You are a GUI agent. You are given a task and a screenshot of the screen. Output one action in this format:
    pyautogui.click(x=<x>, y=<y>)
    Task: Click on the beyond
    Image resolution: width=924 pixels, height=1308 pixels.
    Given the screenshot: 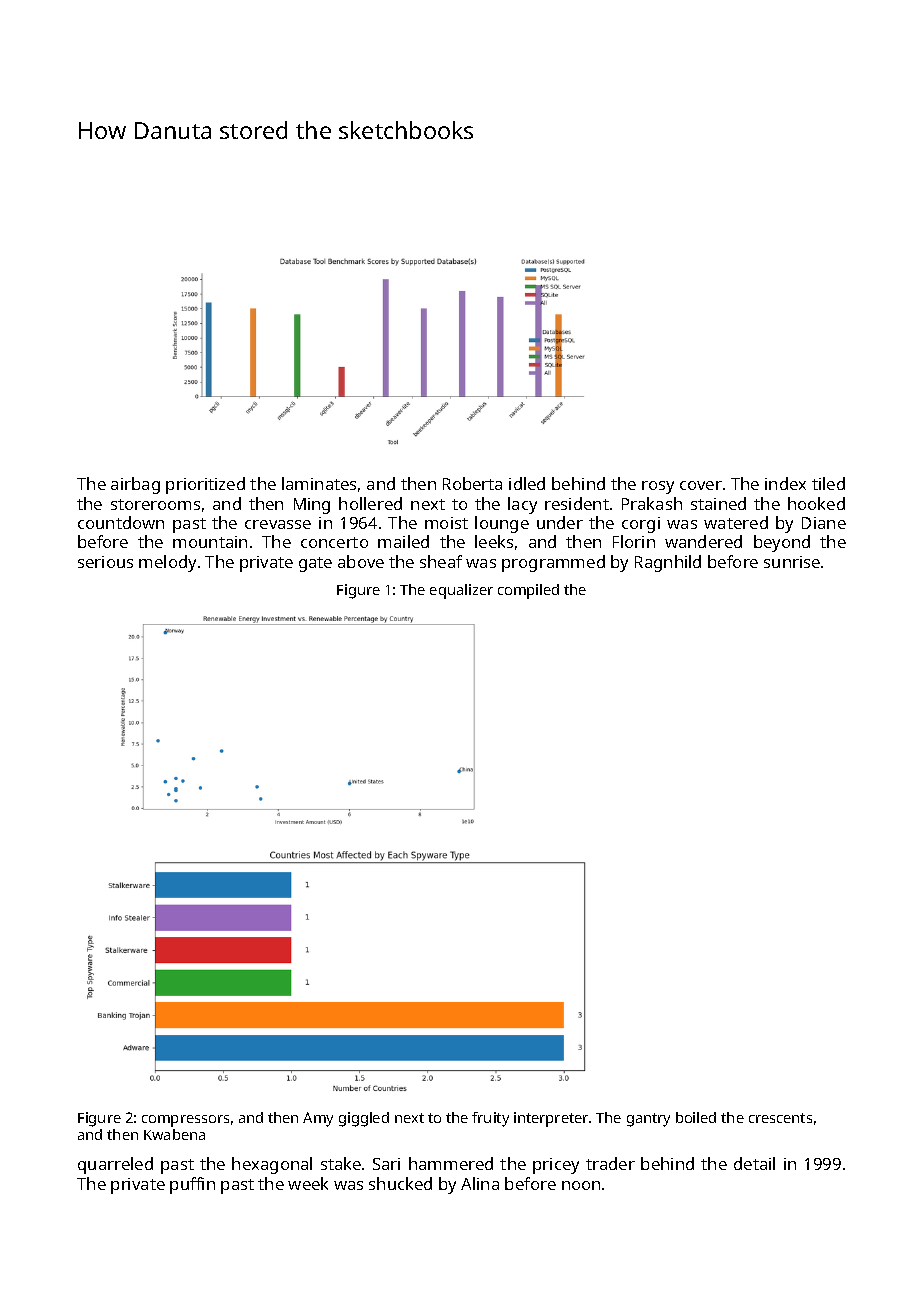 What is the action you would take?
    pyautogui.click(x=782, y=543)
